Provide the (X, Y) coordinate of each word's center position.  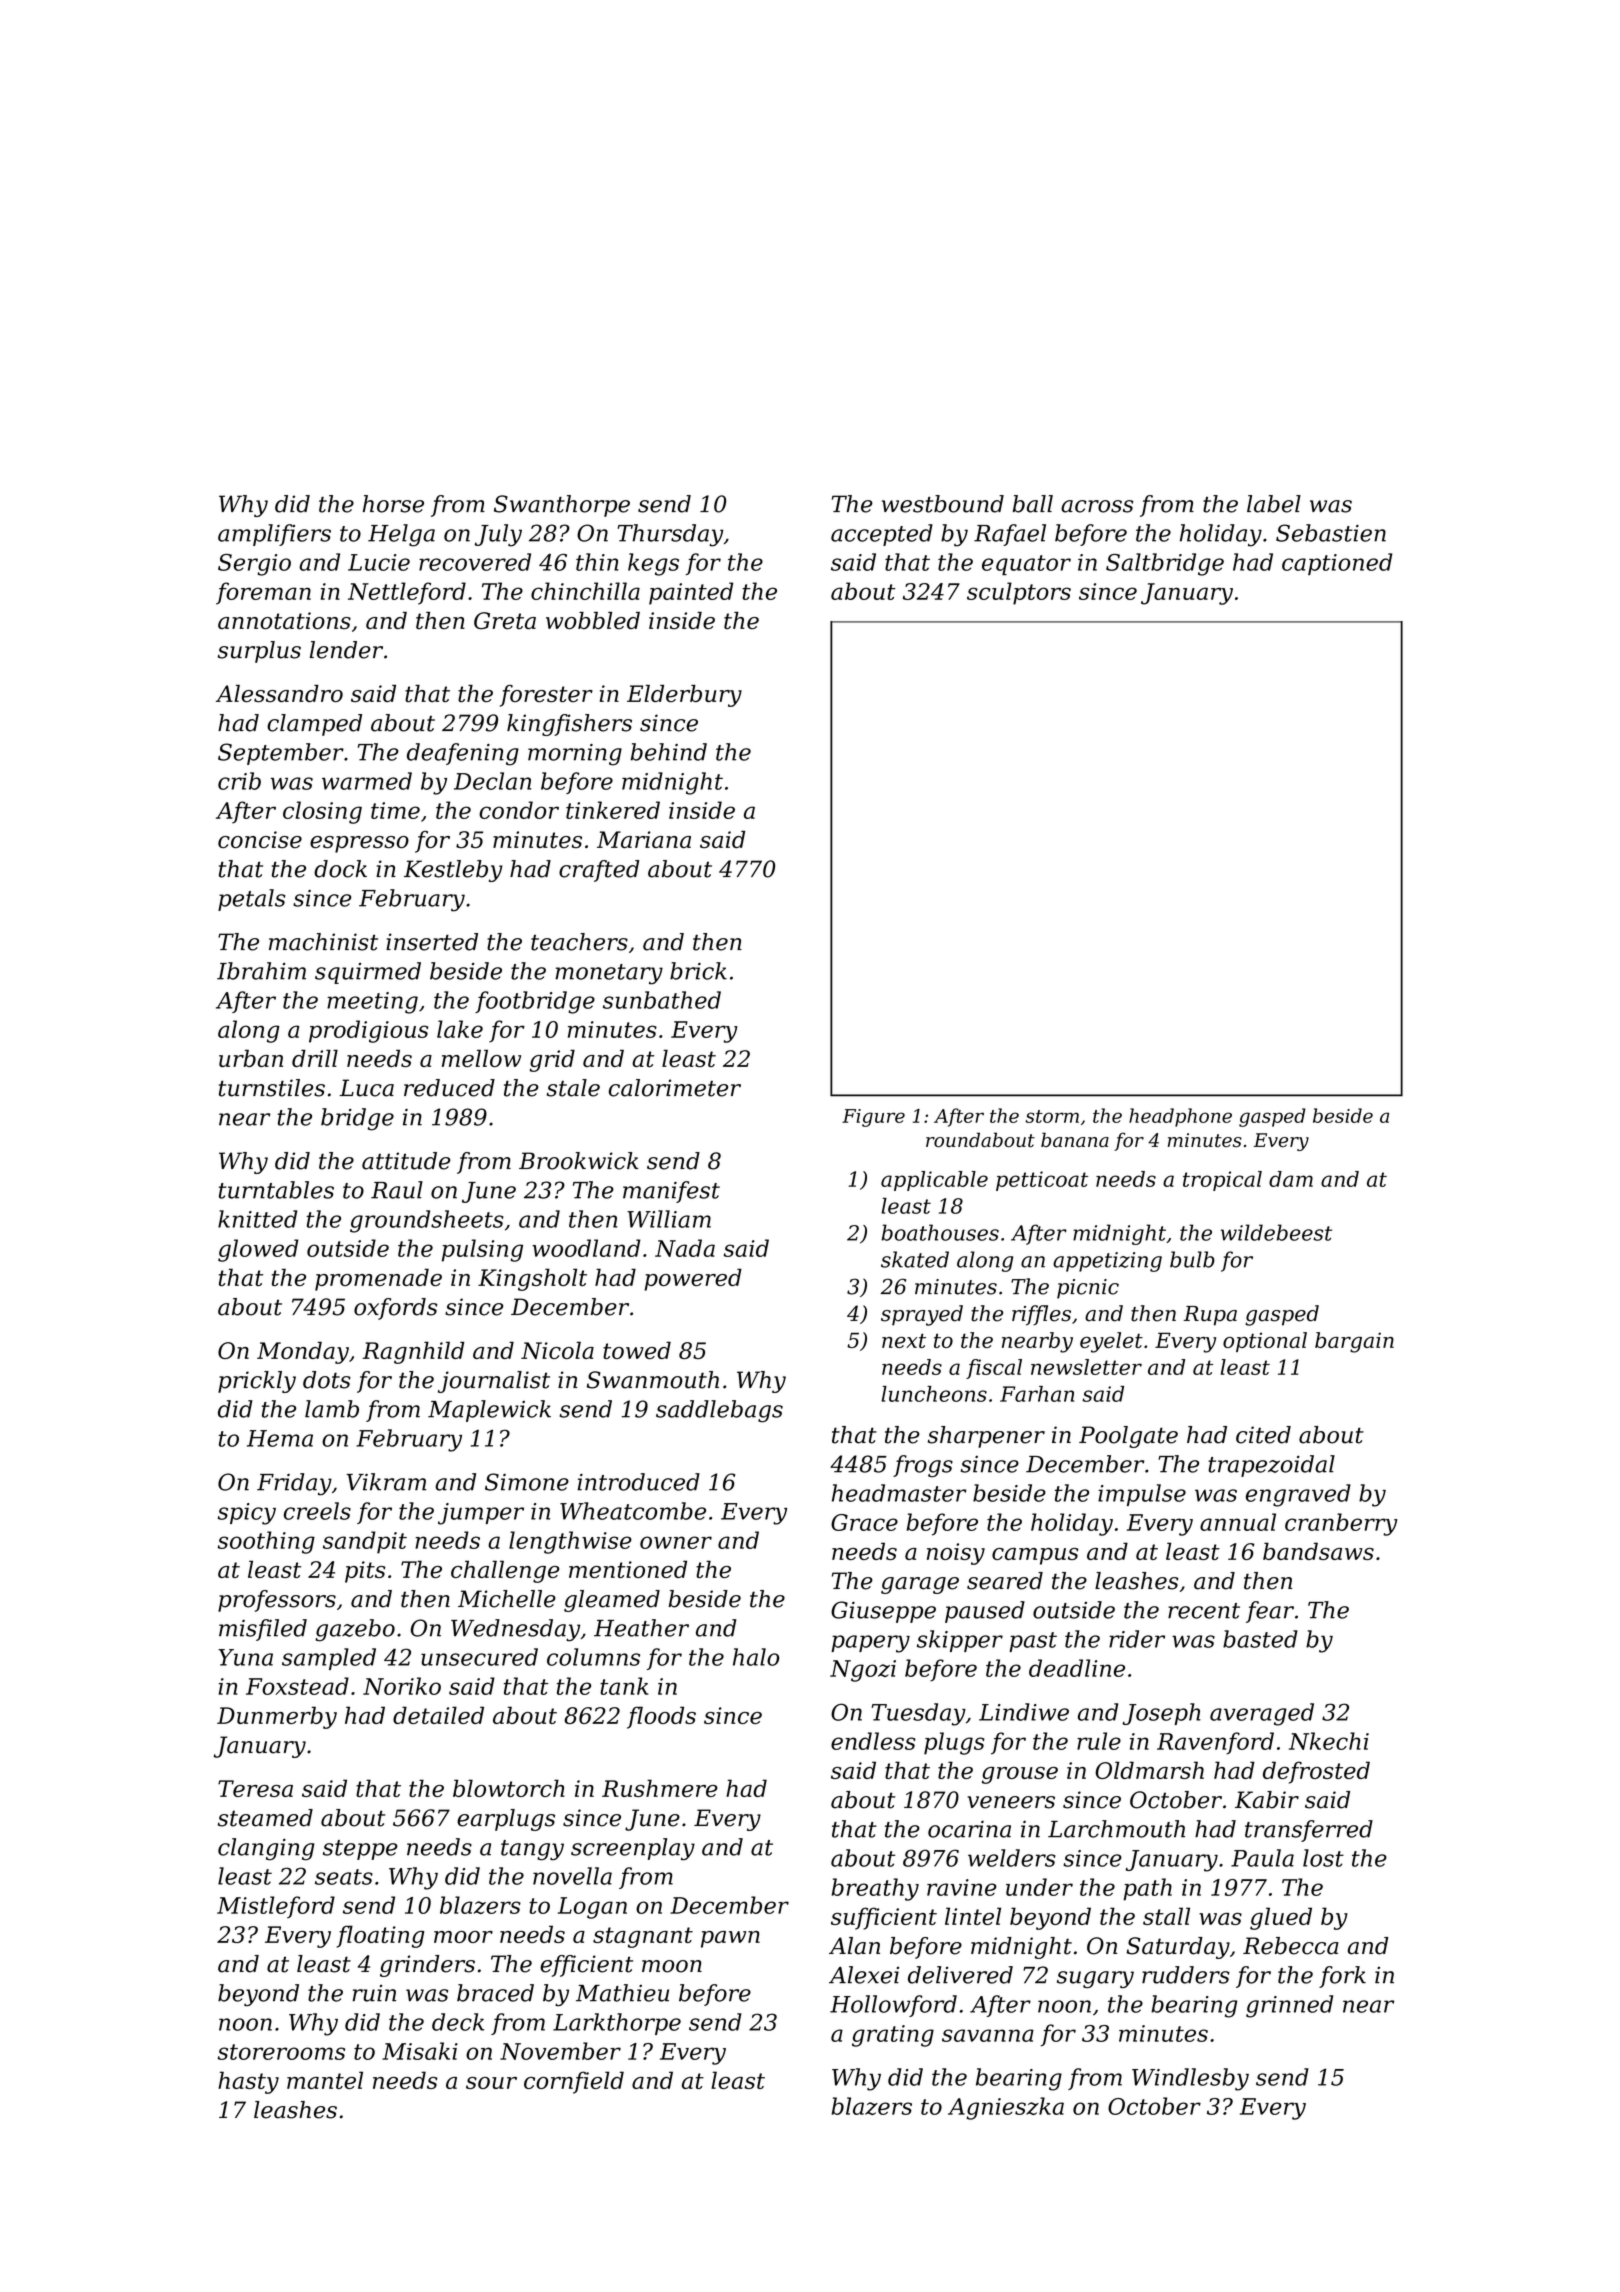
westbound (943, 504)
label (1274, 504)
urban (251, 1058)
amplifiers (274, 535)
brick (698, 971)
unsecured (479, 1657)
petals (252, 900)
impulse (1142, 1495)
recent (1204, 1611)
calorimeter (675, 1088)
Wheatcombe (633, 1511)
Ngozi (863, 1671)
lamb (332, 1409)
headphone (1180, 1117)
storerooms (281, 2052)
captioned (1337, 564)
